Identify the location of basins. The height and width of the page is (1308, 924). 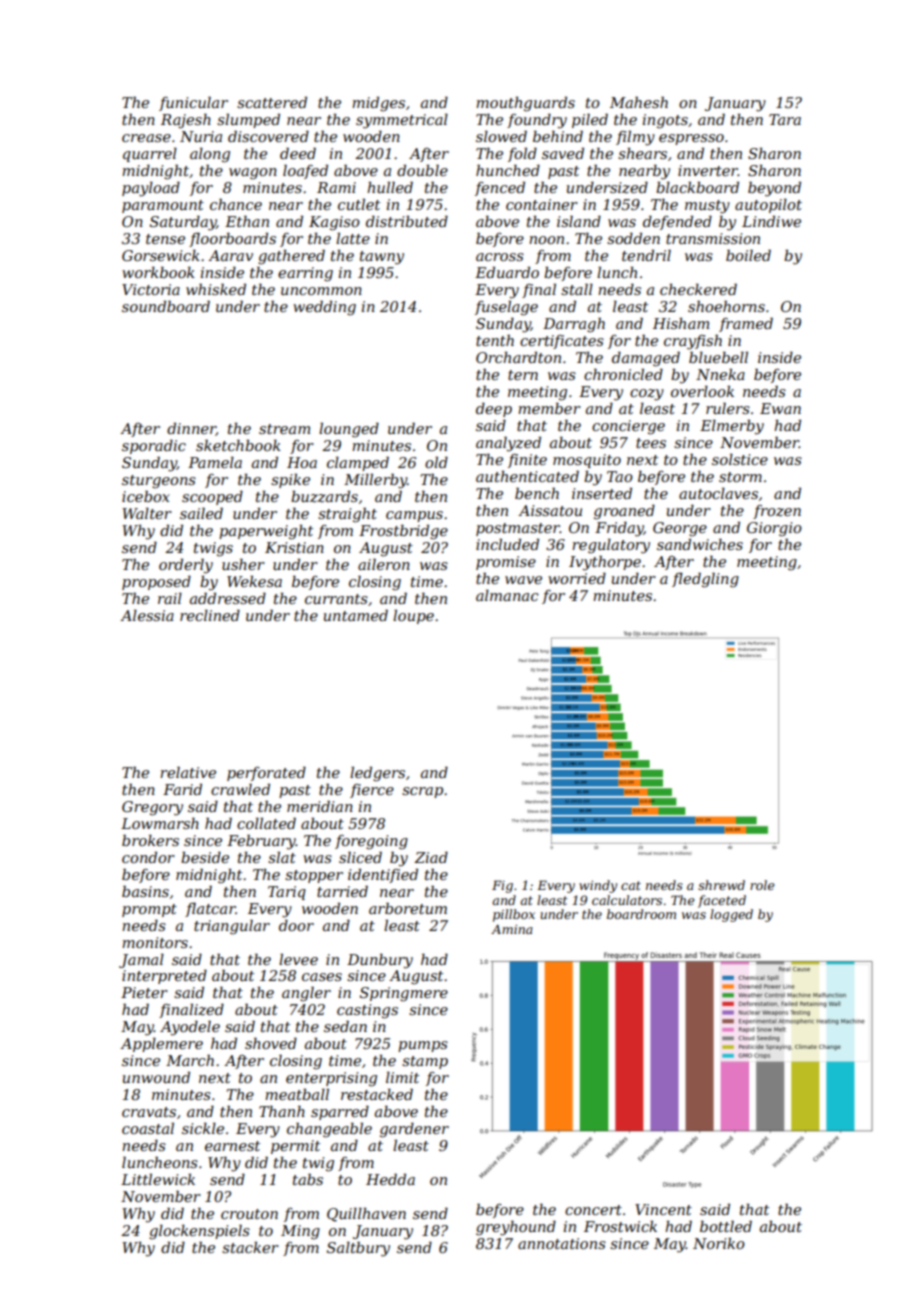
(145, 891).
